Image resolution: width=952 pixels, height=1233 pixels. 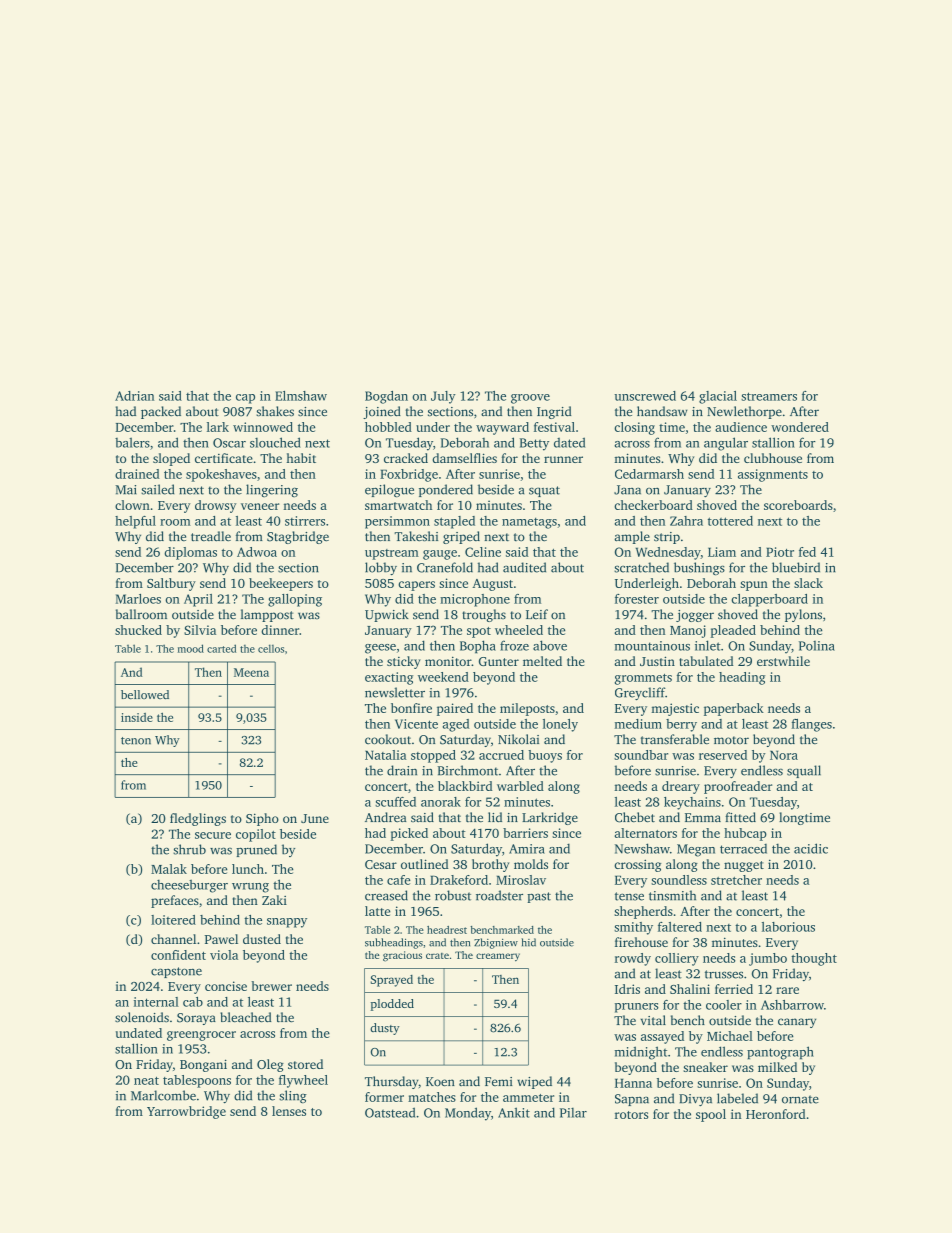 I want to click on veneer, so click(x=260, y=506).
